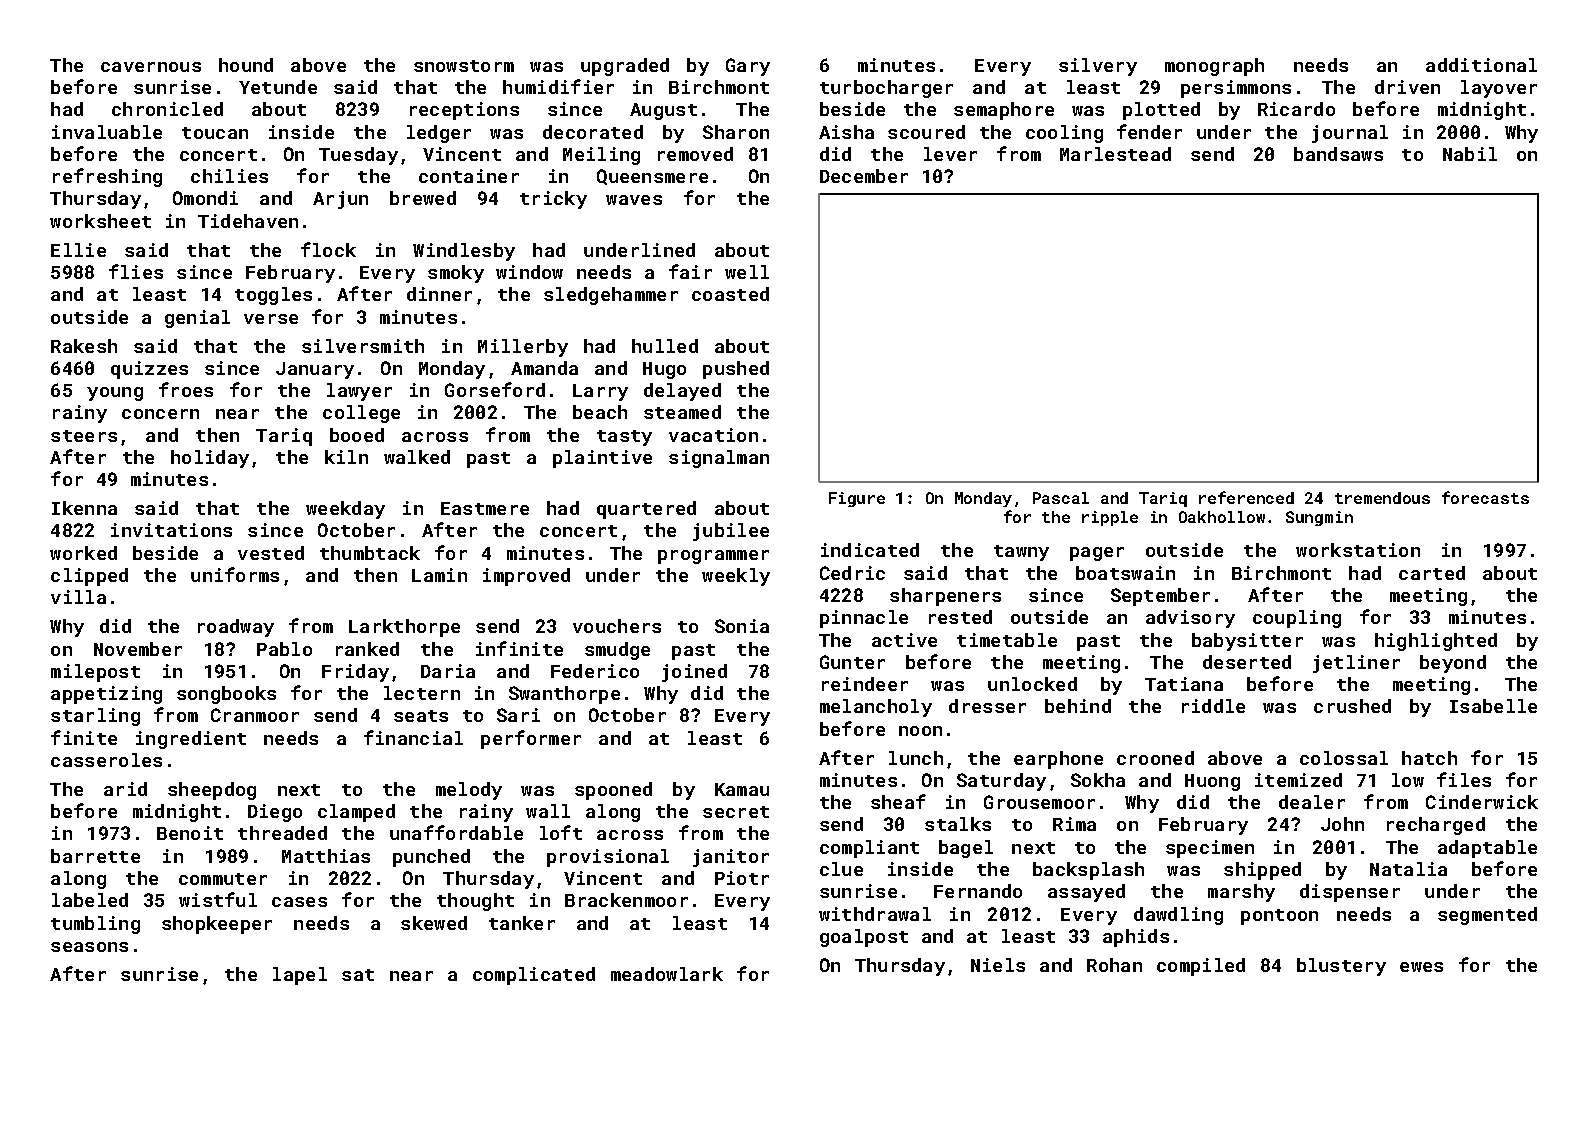 The image size is (1589, 1124). Describe the element at coordinates (1246, 497) in the document. I see `referenced` at that location.
